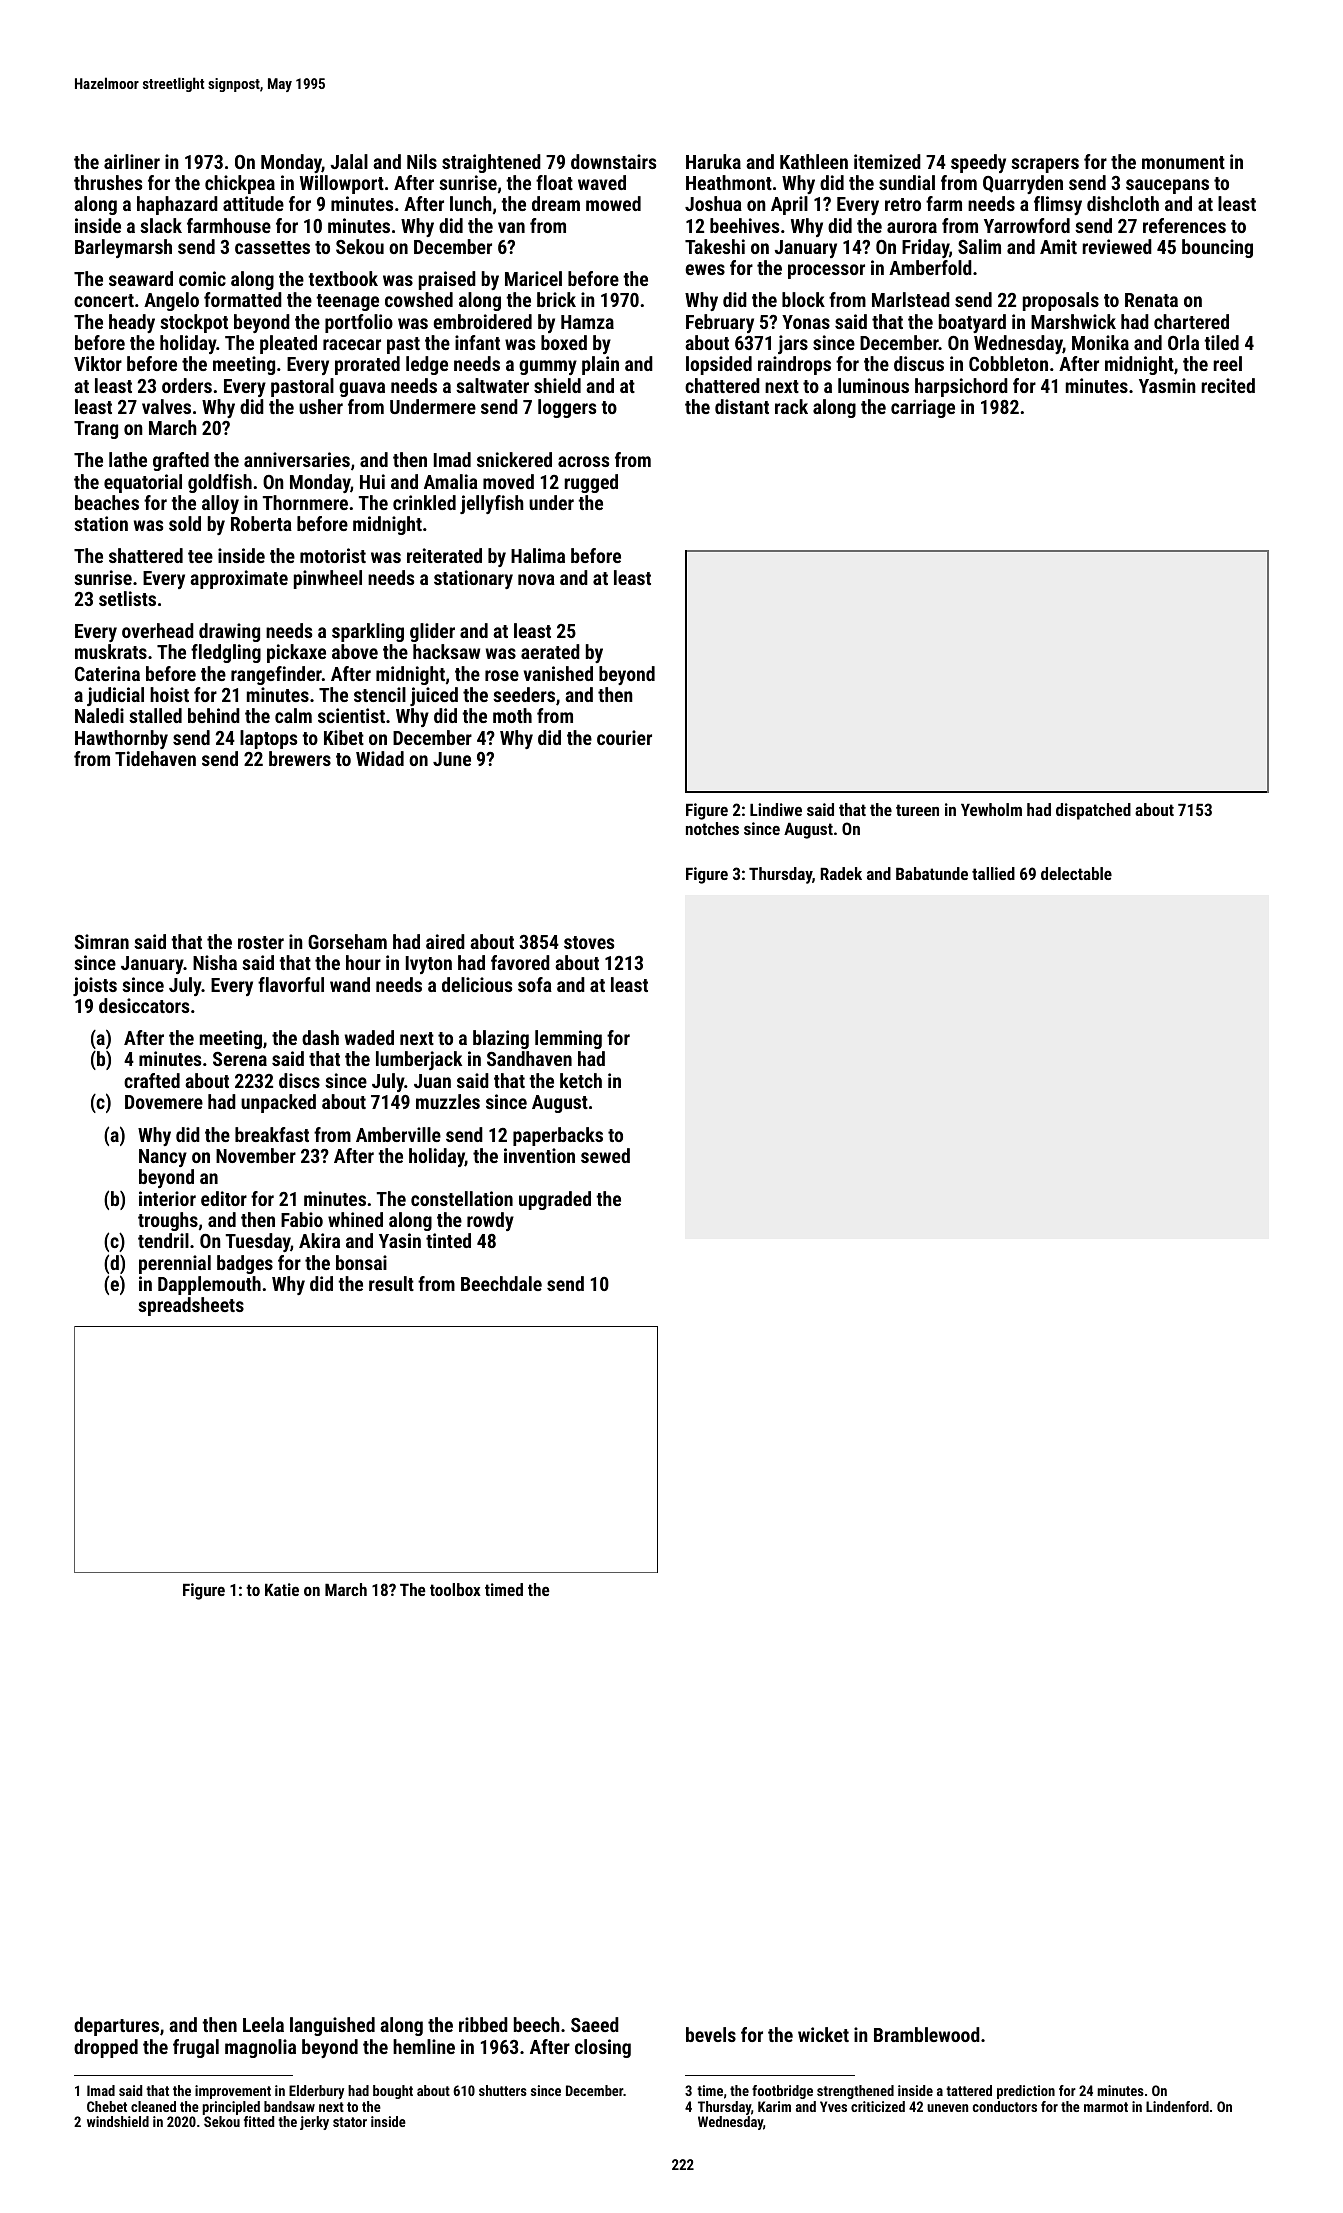 The height and width of the image is (2213, 1343). Describe the element at coordinates (187, 385) in the image. I see `orders` at that location.
